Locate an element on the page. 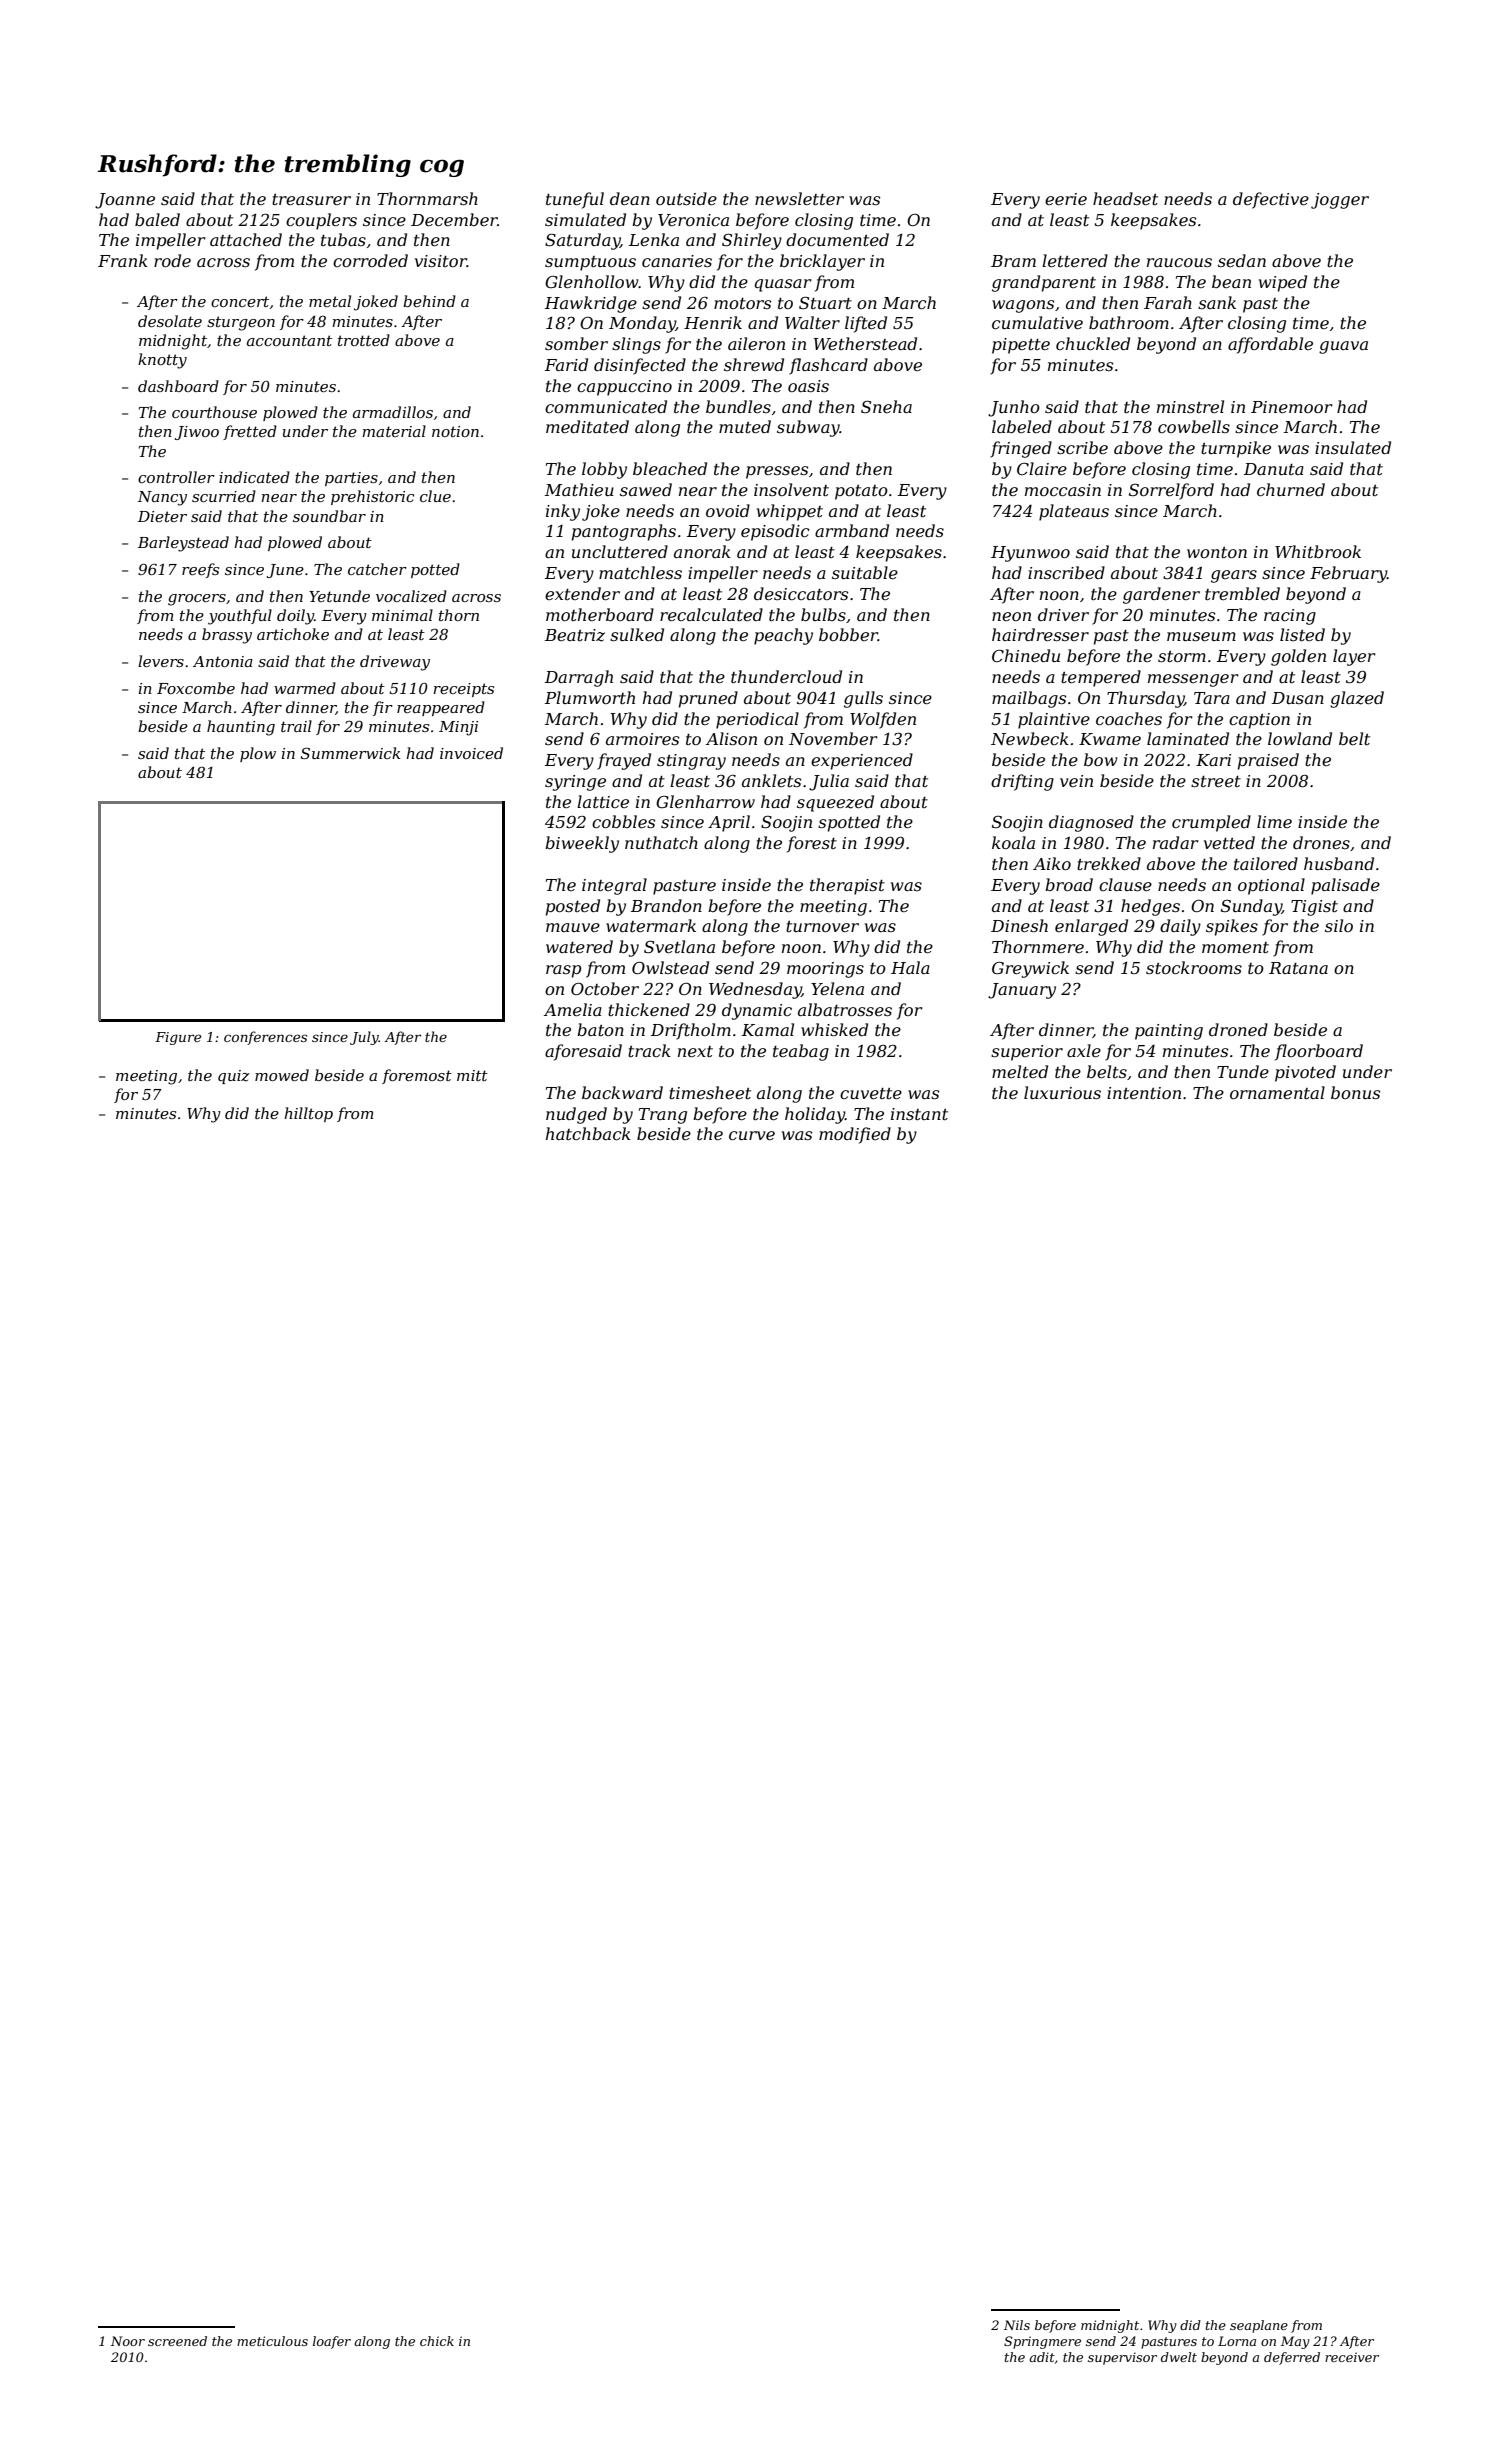  modified is located at coordinates (855, 1135).
